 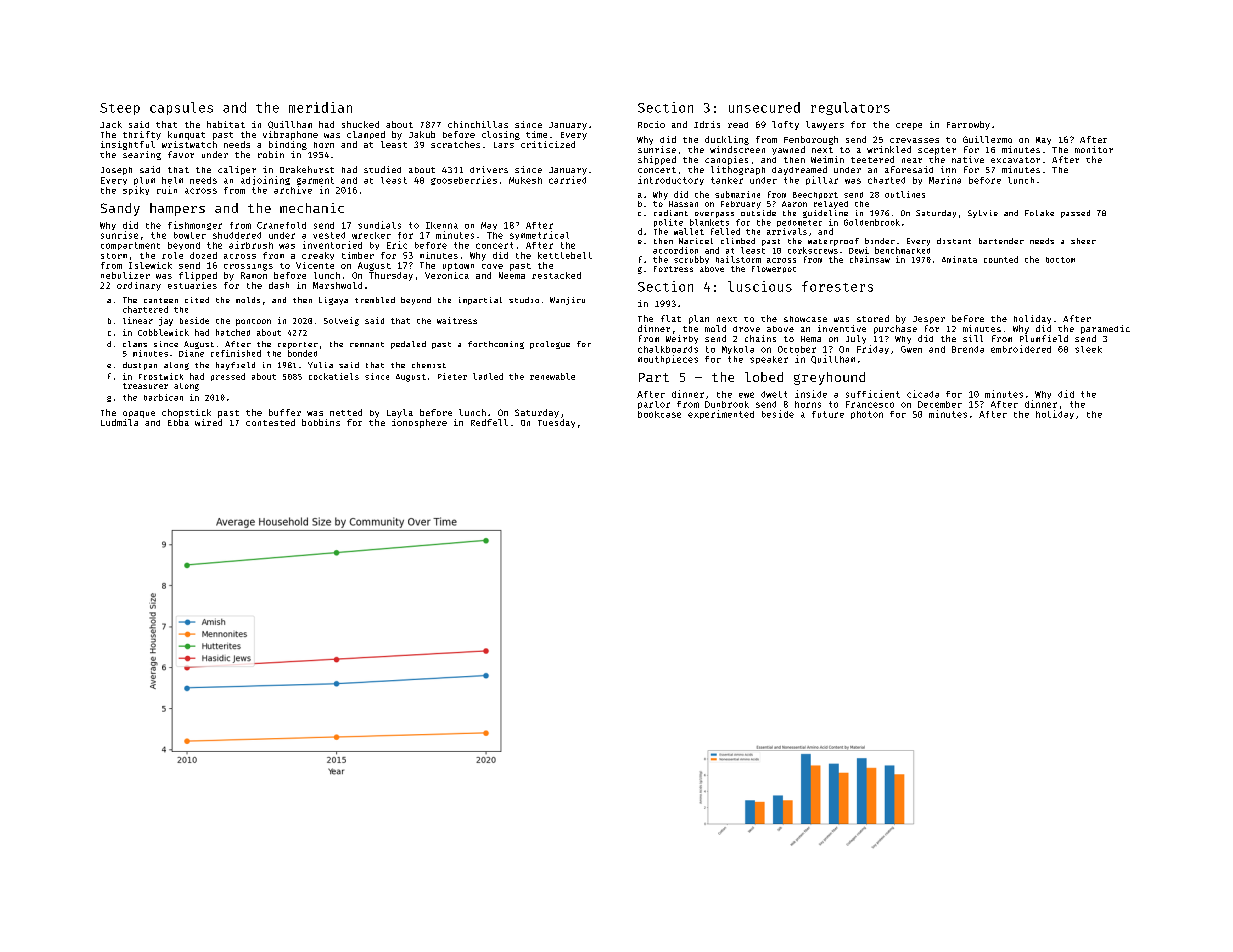 What do you see at coordinates (488, 376) in the screenshot?
I see `ladled` at bounding box center [488, 376].
